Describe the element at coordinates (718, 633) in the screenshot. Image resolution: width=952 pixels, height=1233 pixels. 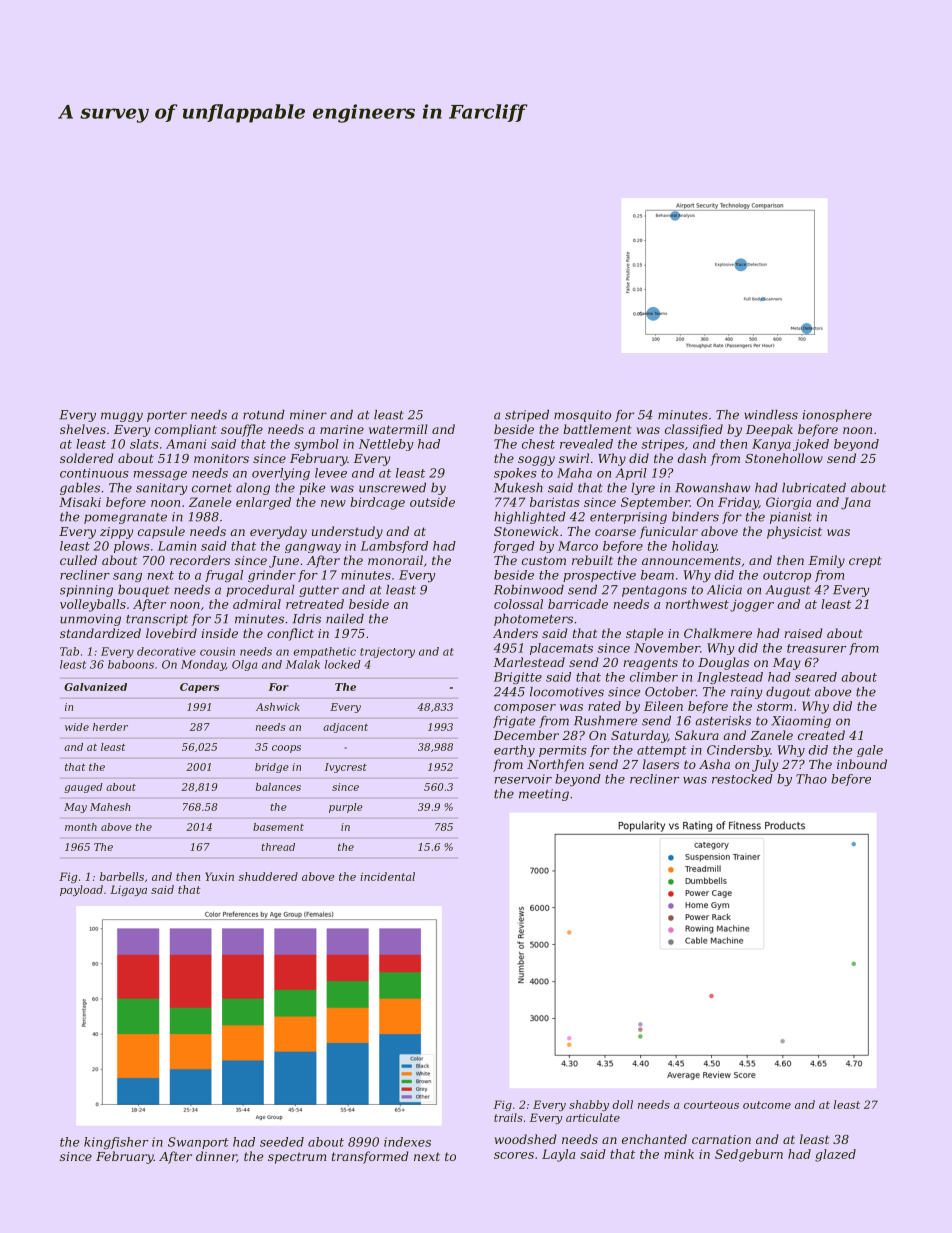
I see `Chalkmere` at that location.
